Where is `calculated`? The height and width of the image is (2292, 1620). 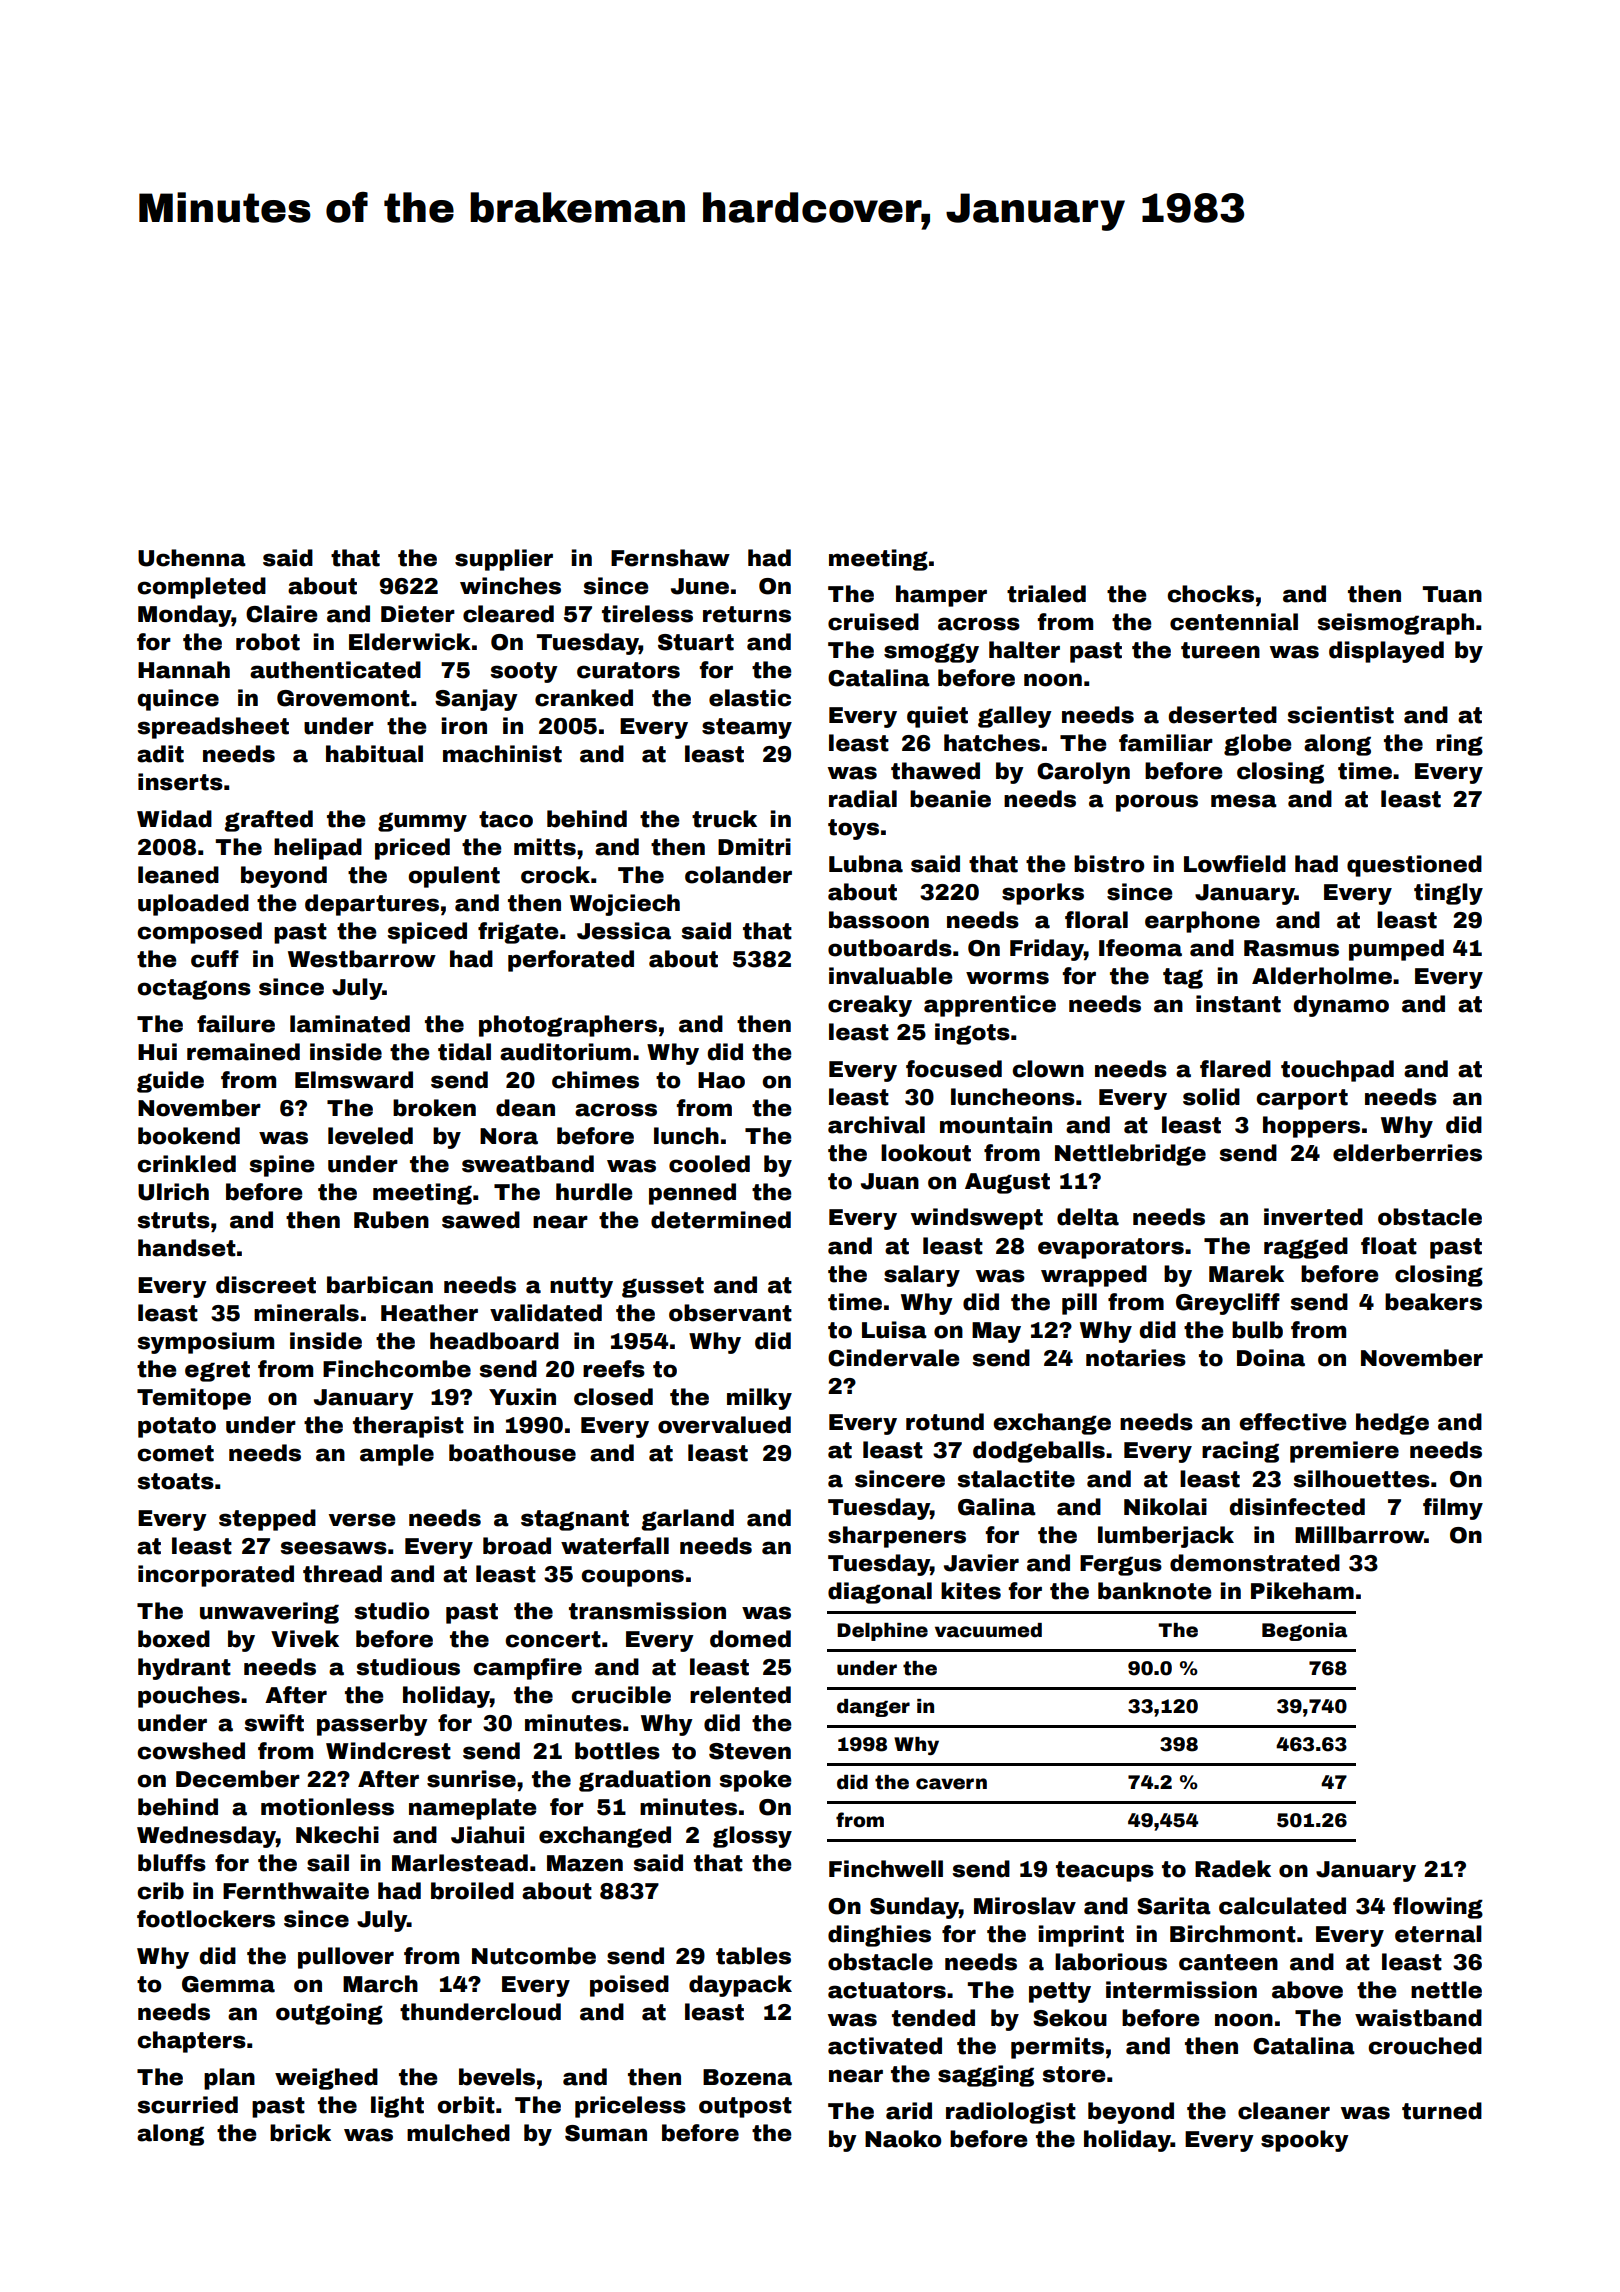 calculated is located at coordinates (1282, 1906).
